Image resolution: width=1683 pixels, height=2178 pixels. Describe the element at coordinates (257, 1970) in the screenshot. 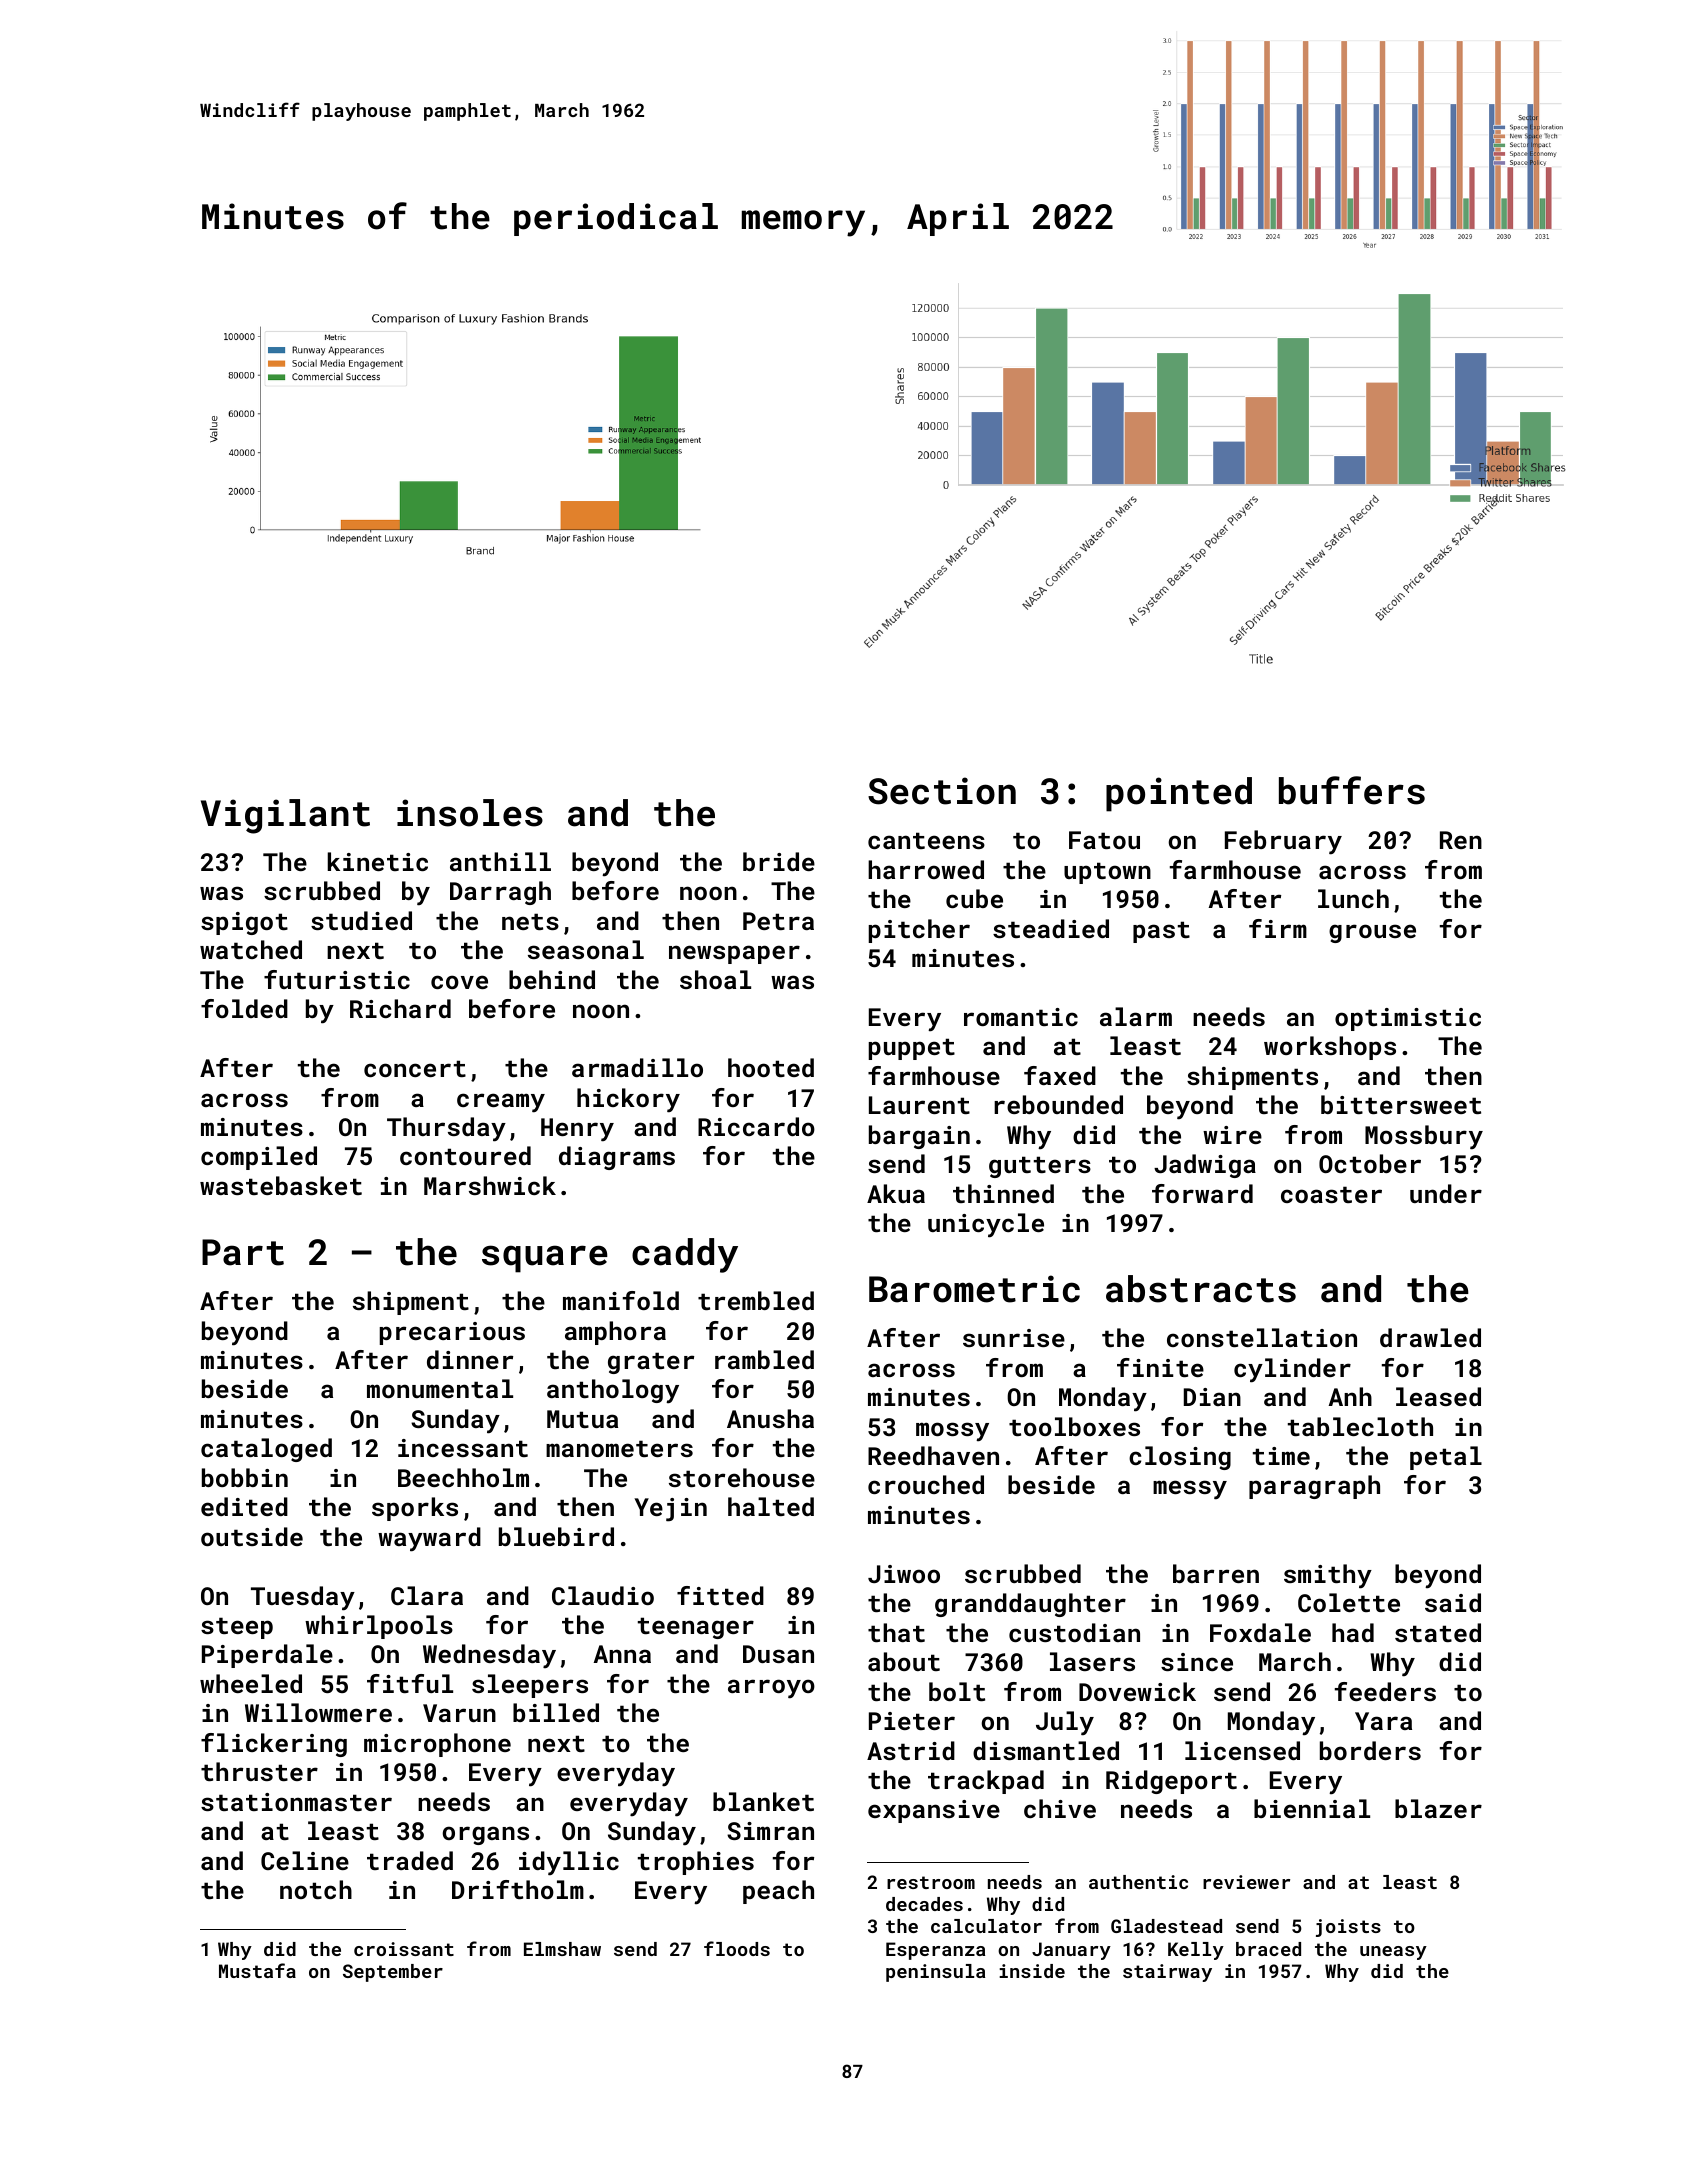

I see `Mustafa` at that location.
